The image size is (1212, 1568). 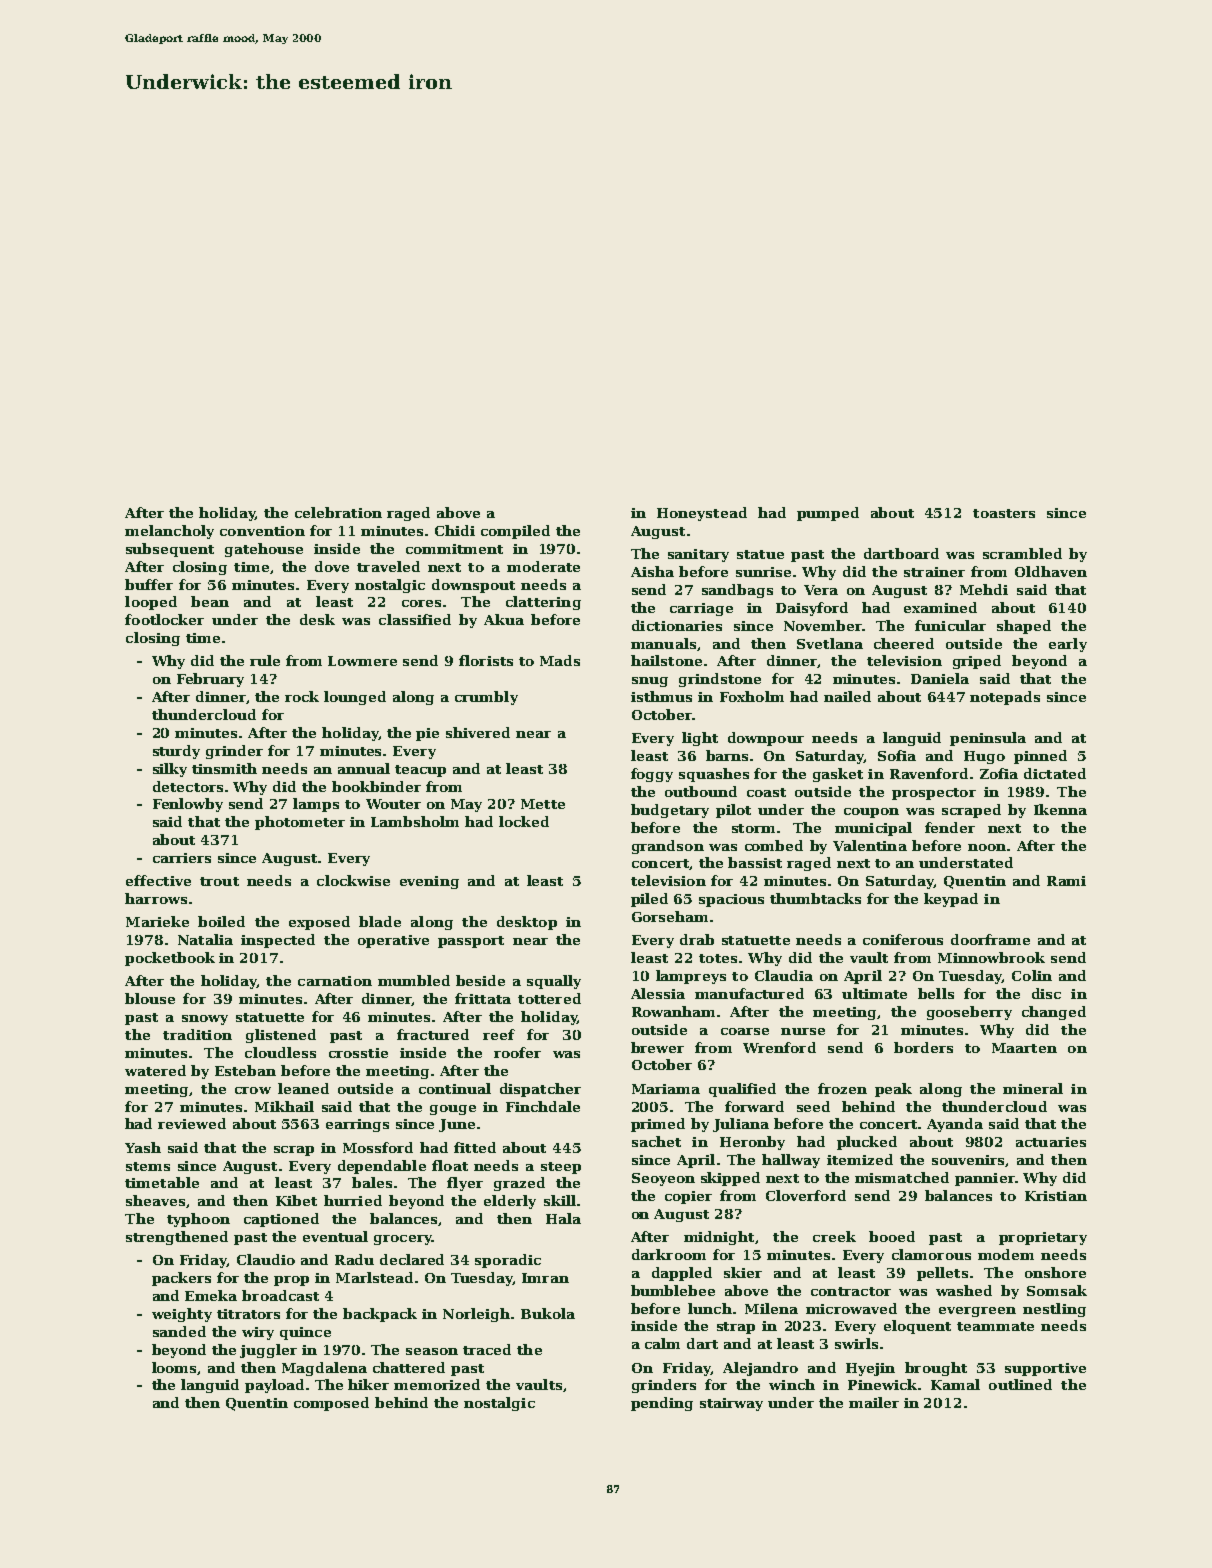 What do you see at coordinates (248, 1314) in the document?
I see `titrators` at bounding box center [248, 1314].
